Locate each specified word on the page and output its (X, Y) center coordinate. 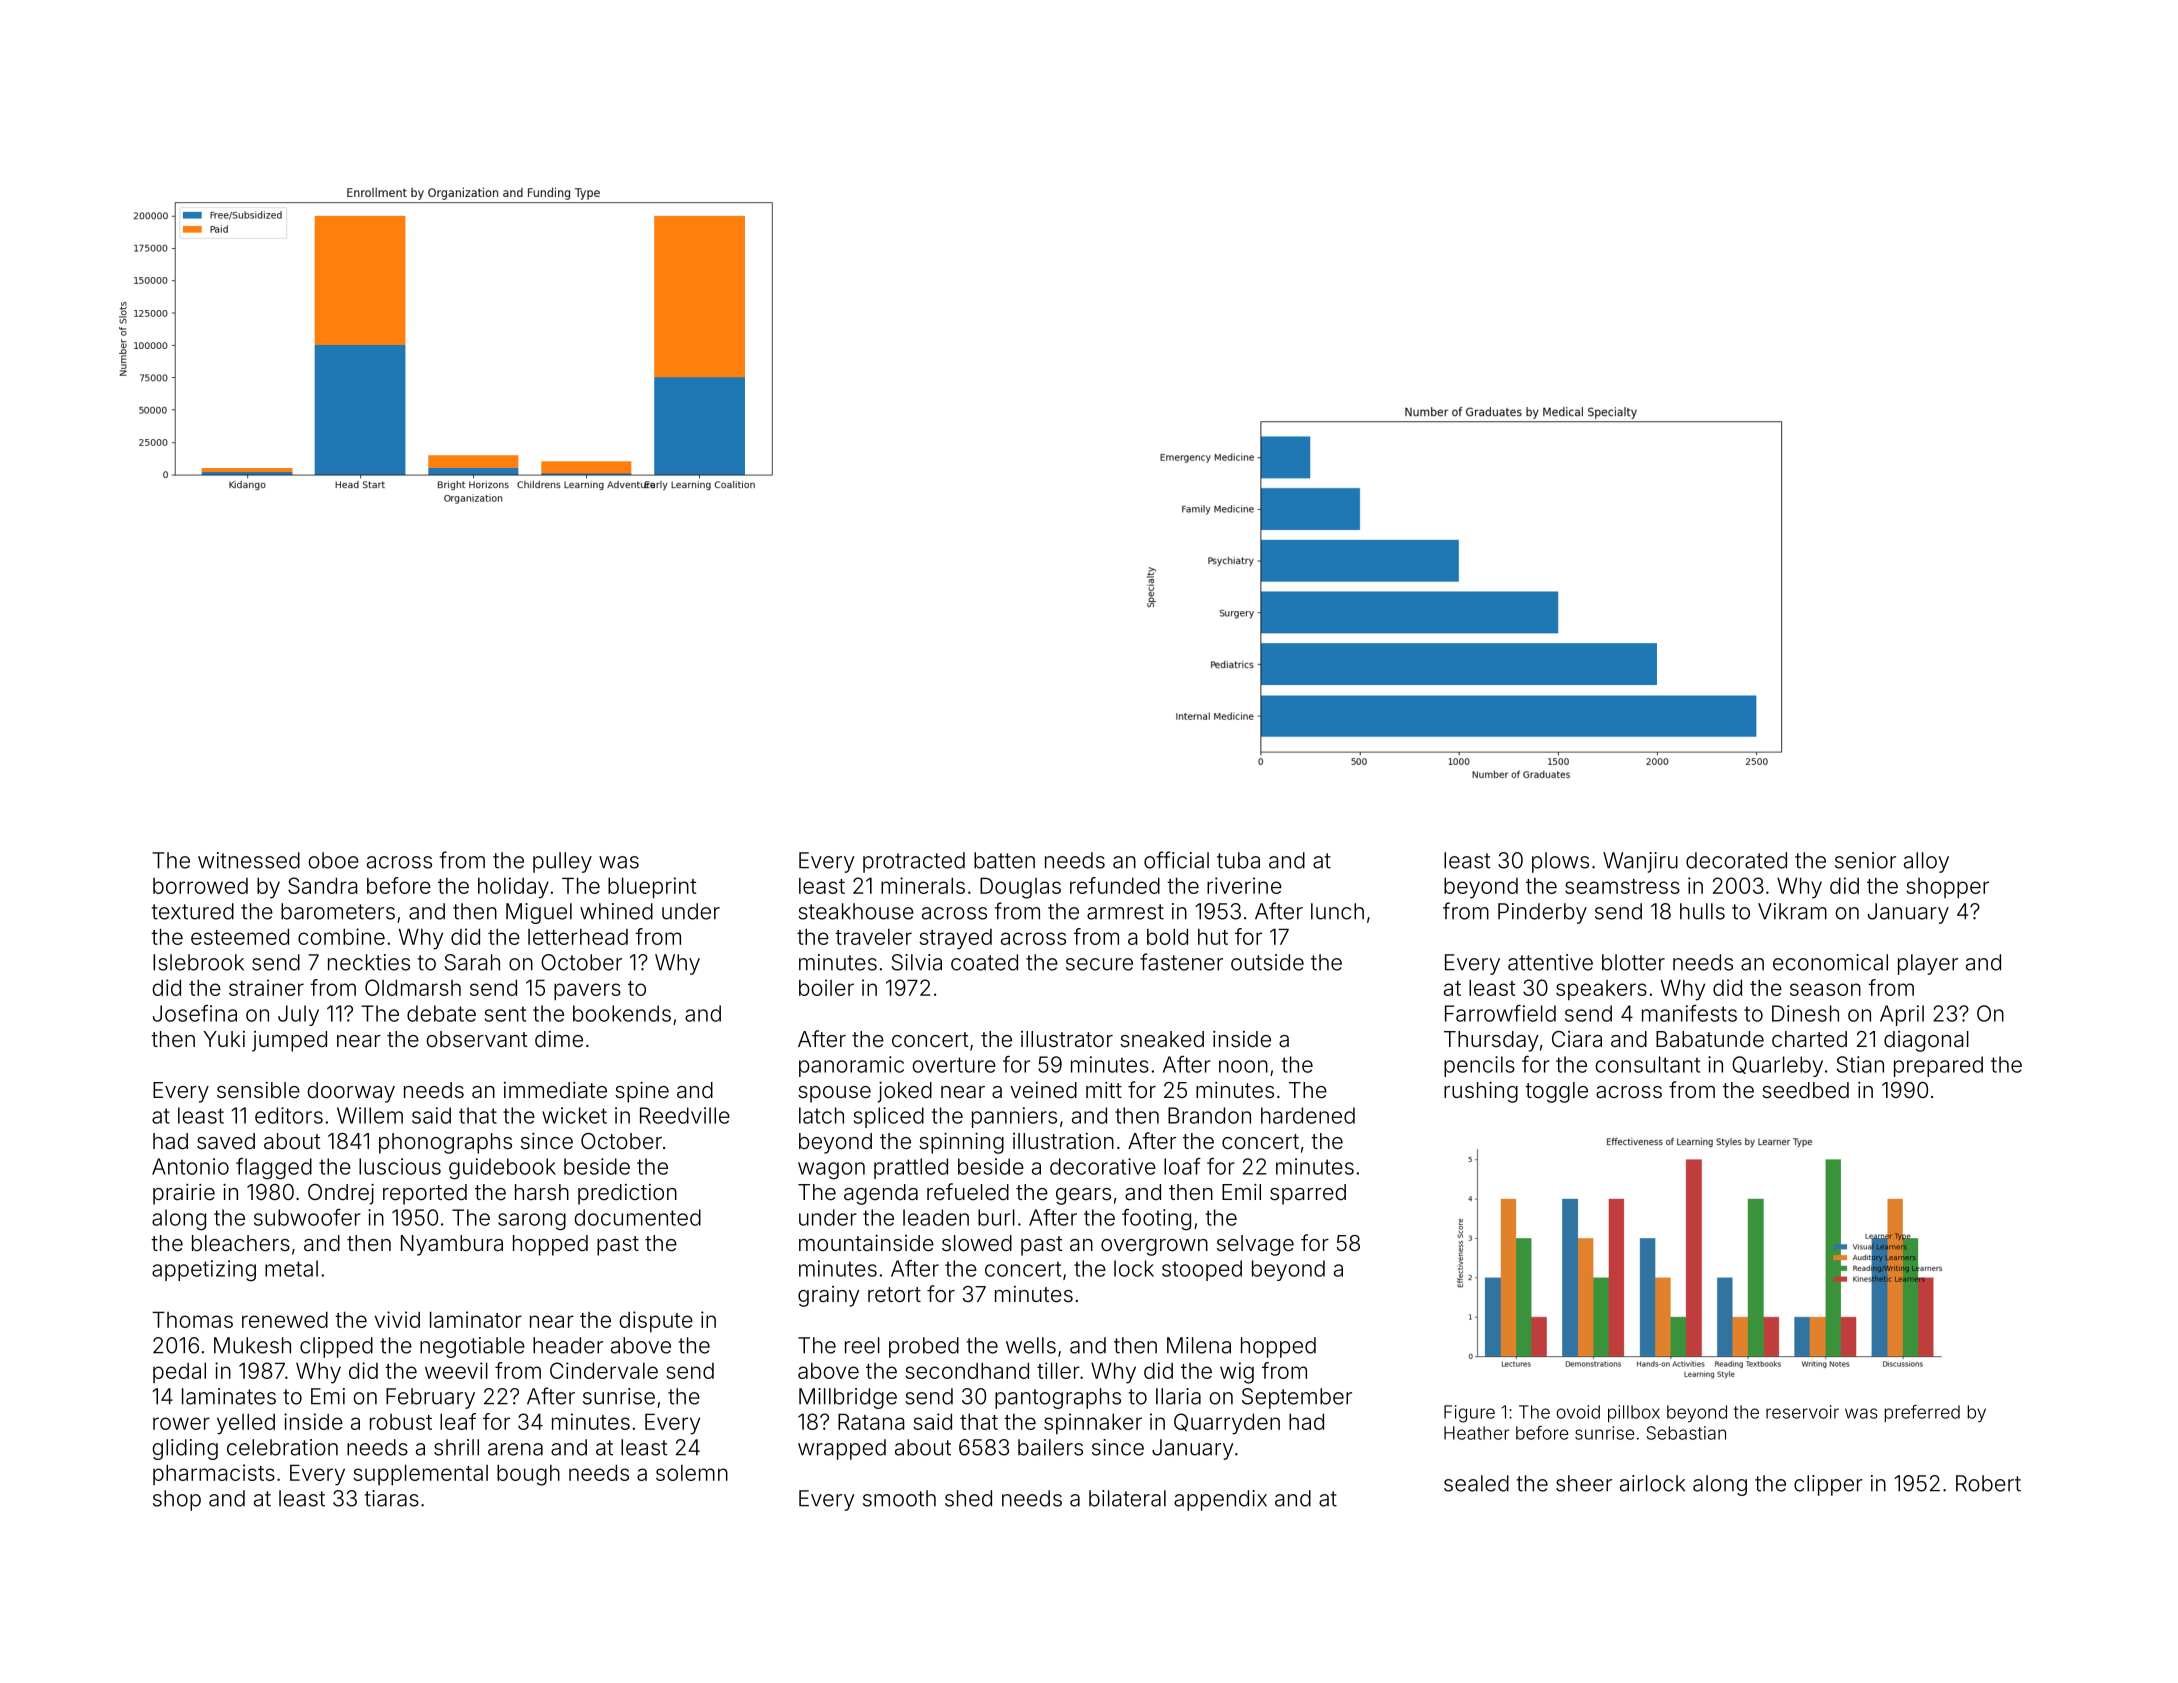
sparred (1308, 1194)
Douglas (1020, 888)
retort (894, 1295)
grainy (829, 1296)
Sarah (472, 962)
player (1928, 964)
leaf (458, 1421)
